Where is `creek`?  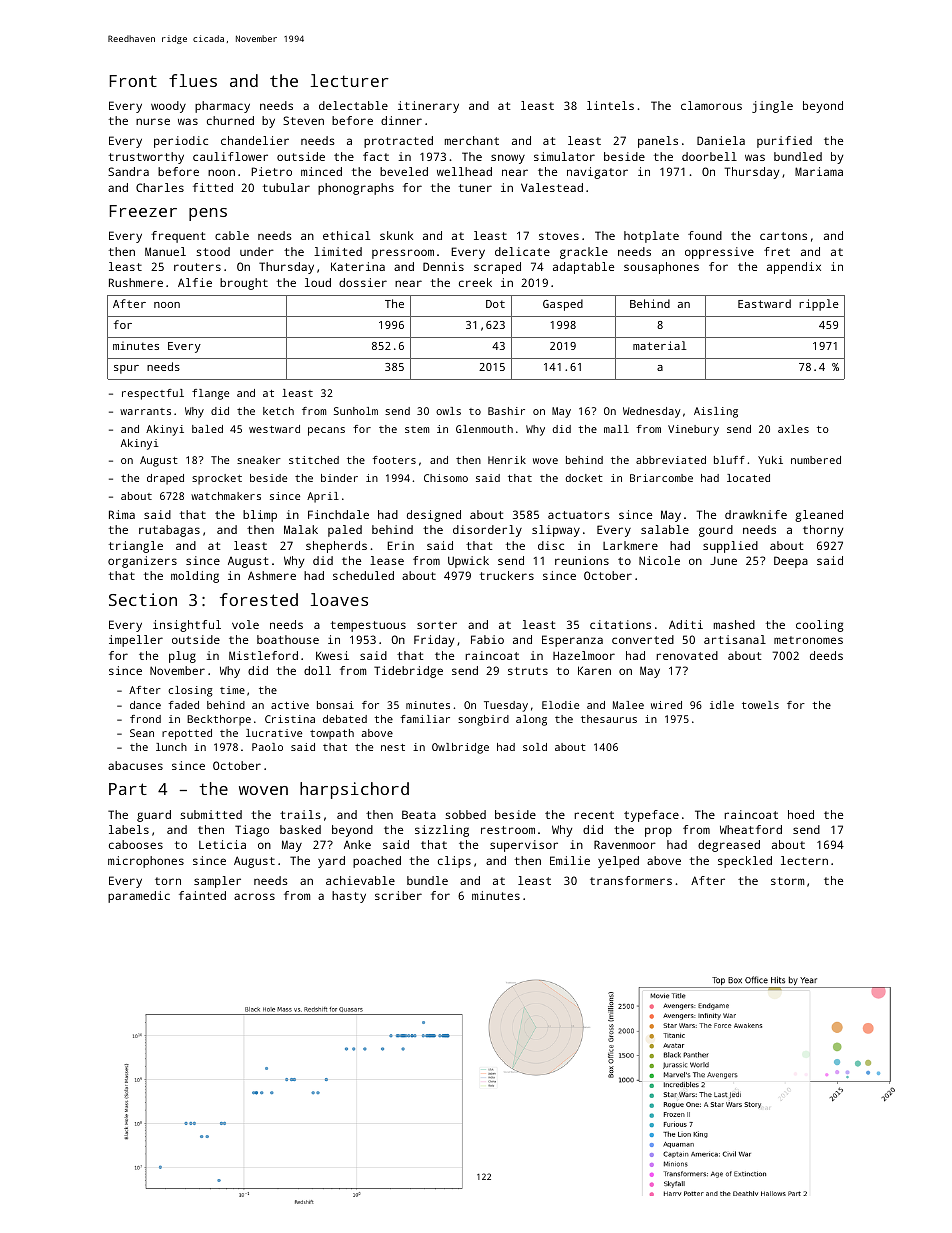
creek is located at coordinates (475, 282).
